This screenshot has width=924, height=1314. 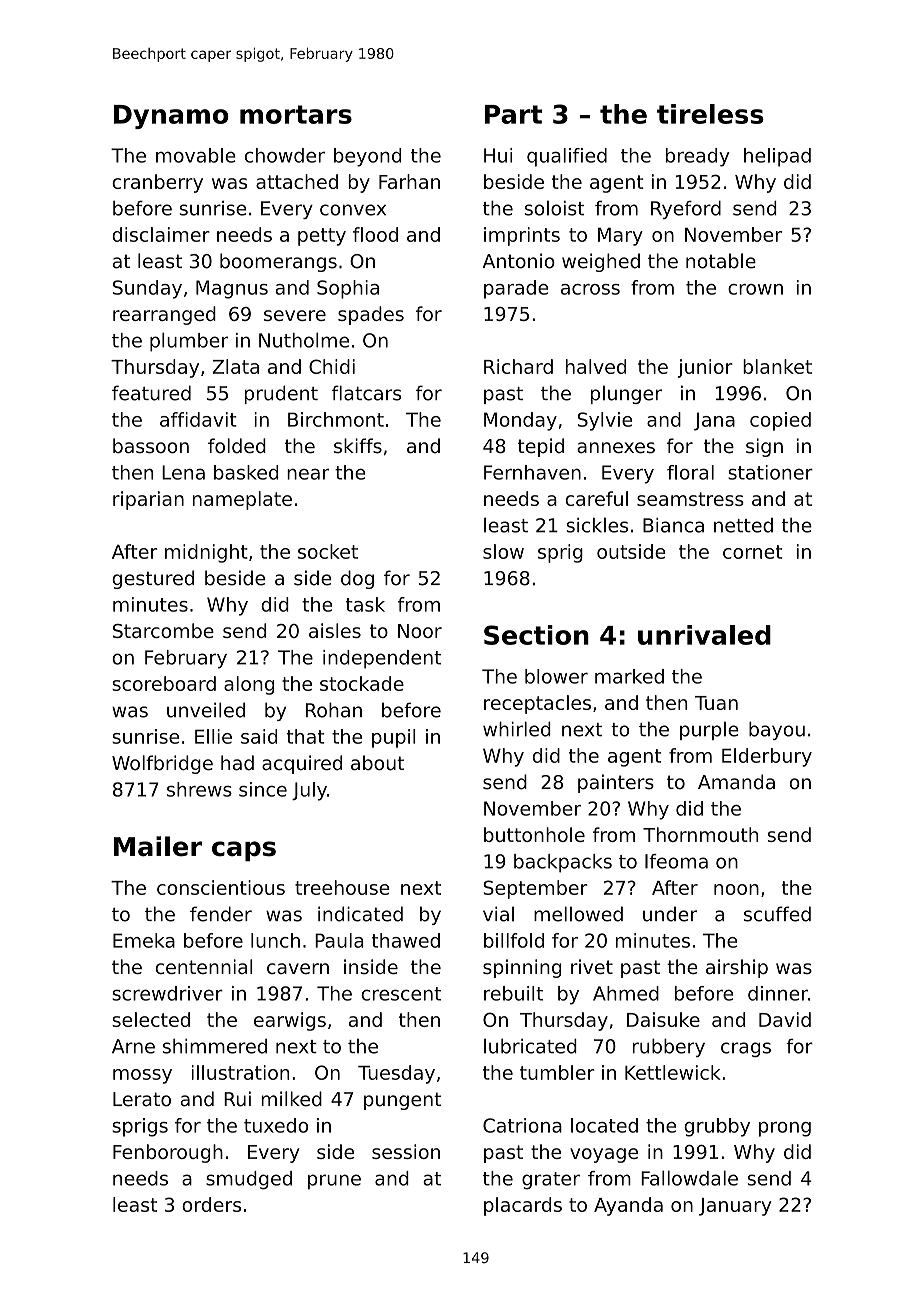 What do you see at coordinates (777, 914) in the screenshot?
I see `scuffed` at bounding box center [777, 914].
